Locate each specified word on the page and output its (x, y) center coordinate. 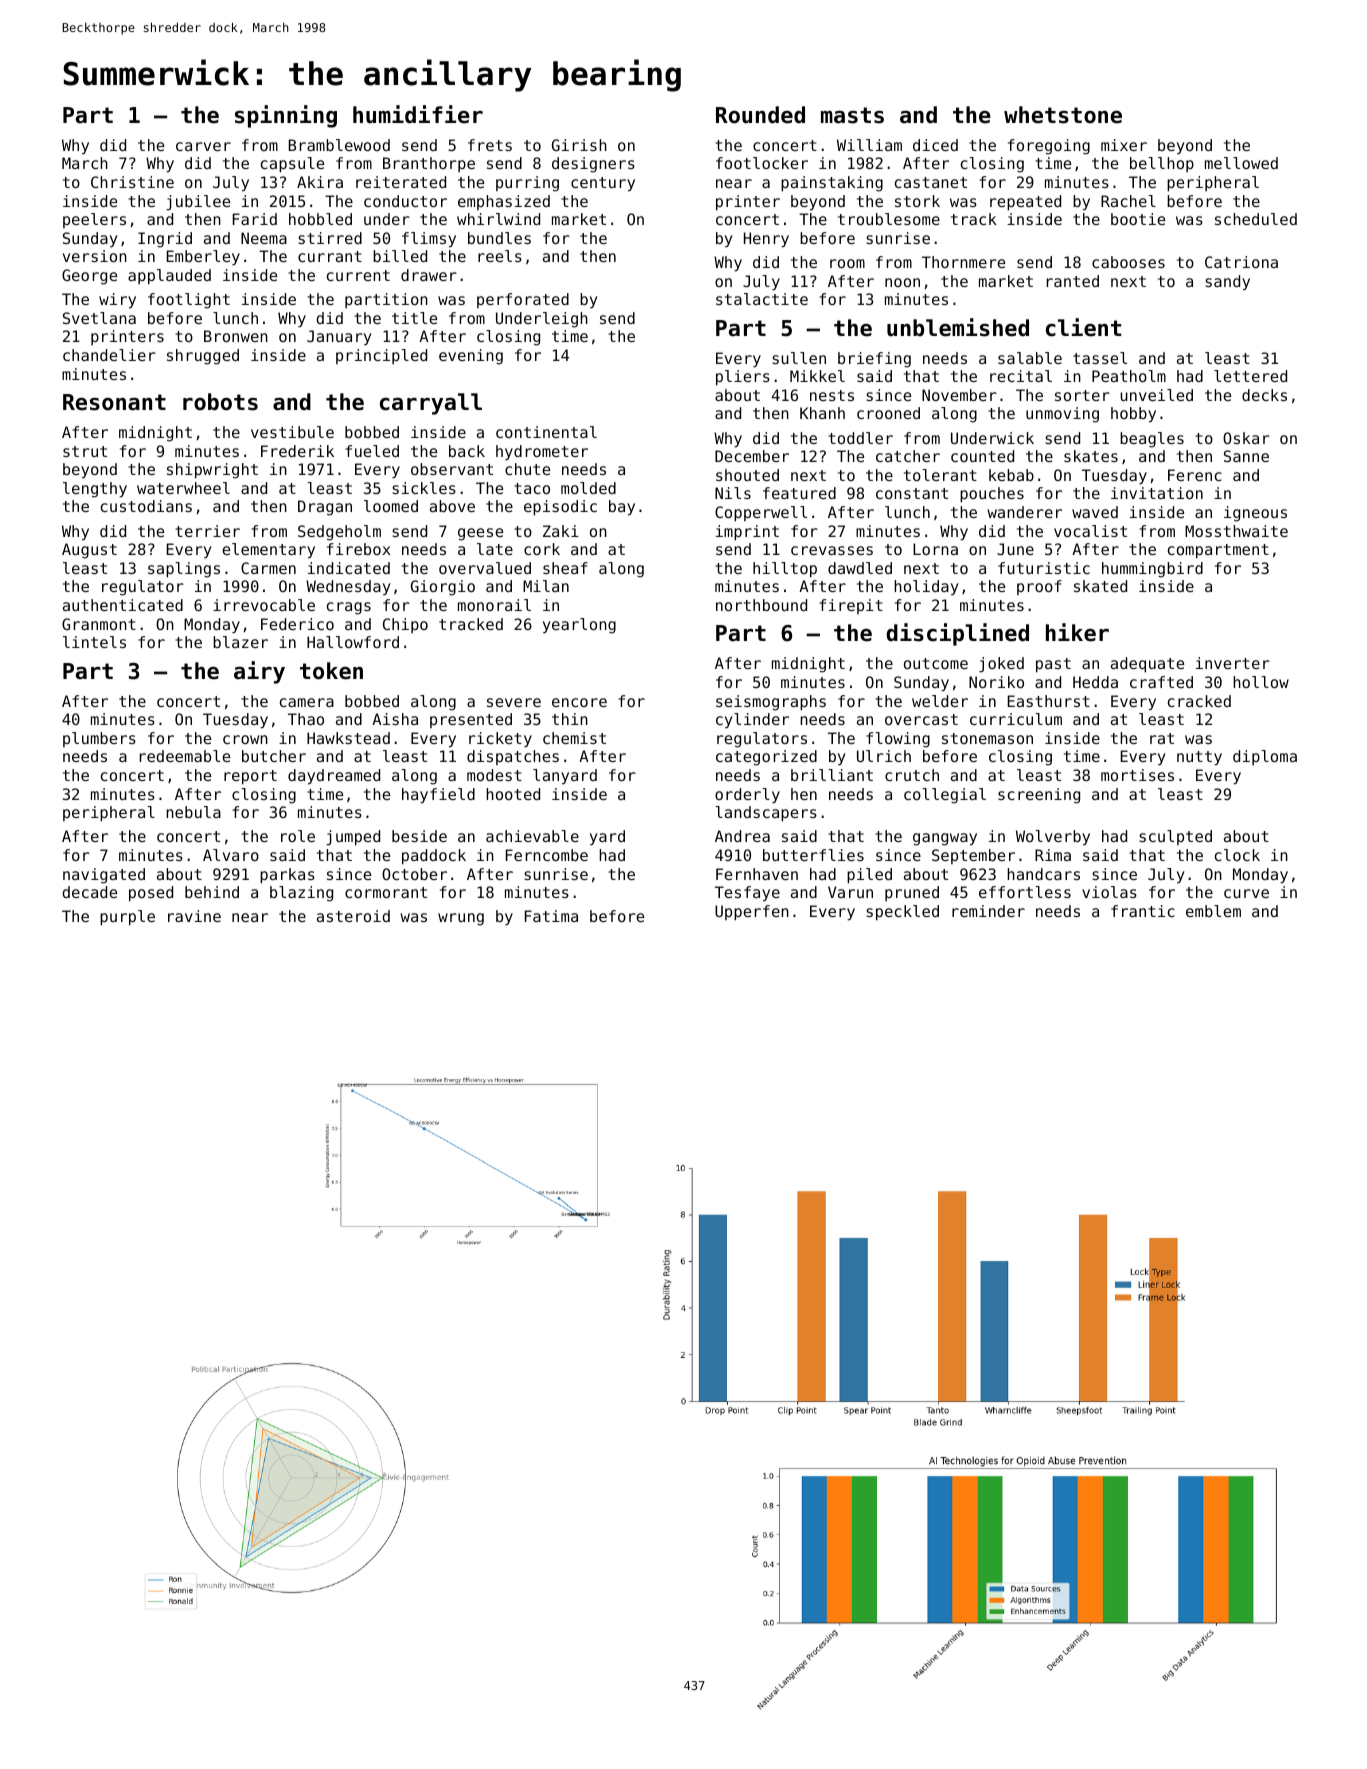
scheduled (1256, 219)
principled (381, 356)
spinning (286, 116)
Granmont (99, 624)
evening (471, 357)
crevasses (832, 550)
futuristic (1044, 568)
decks (1264, 395)
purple (127, 918)
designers (593, 165)
